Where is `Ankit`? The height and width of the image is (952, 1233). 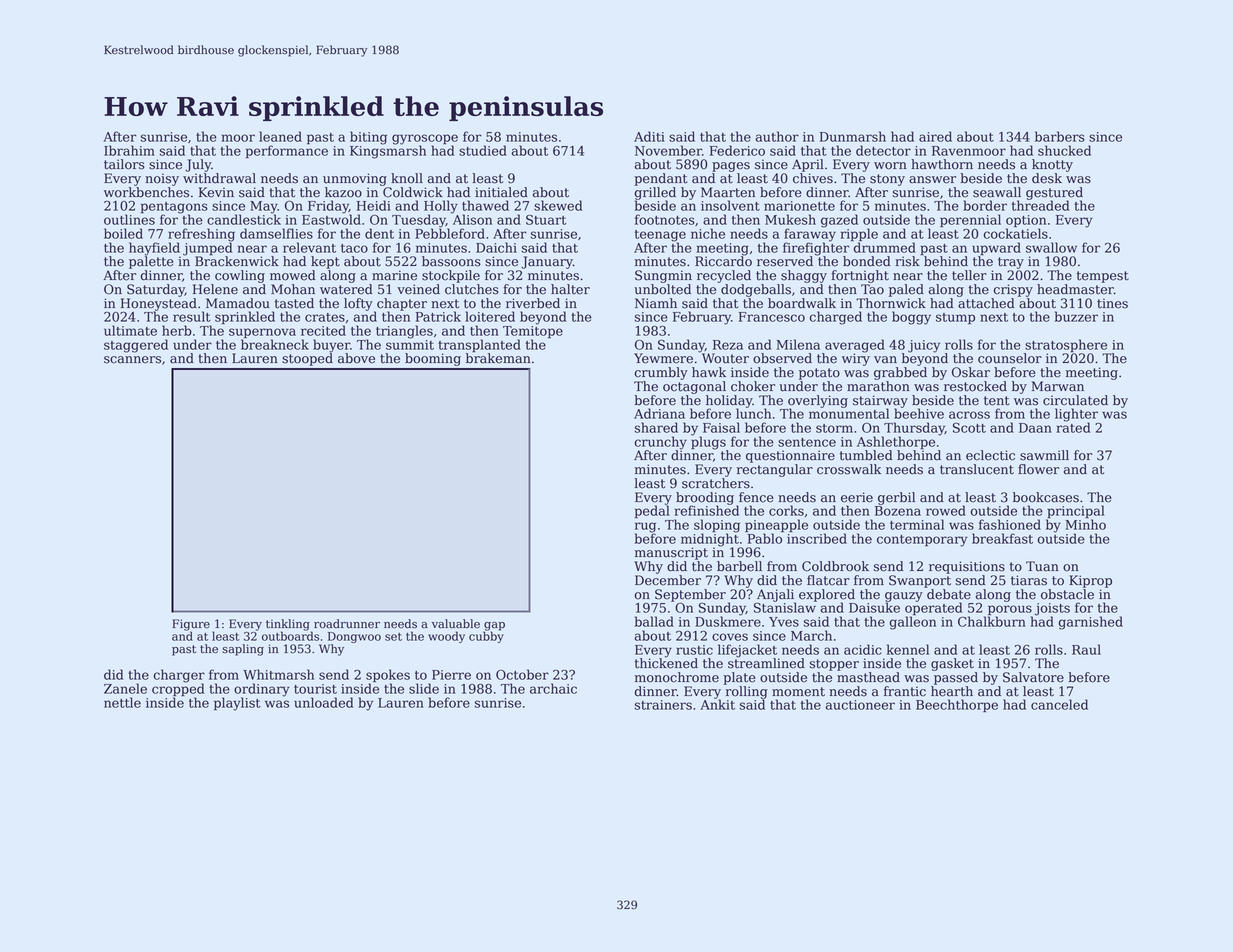 Ankit is located at coordinates (717, 704).
